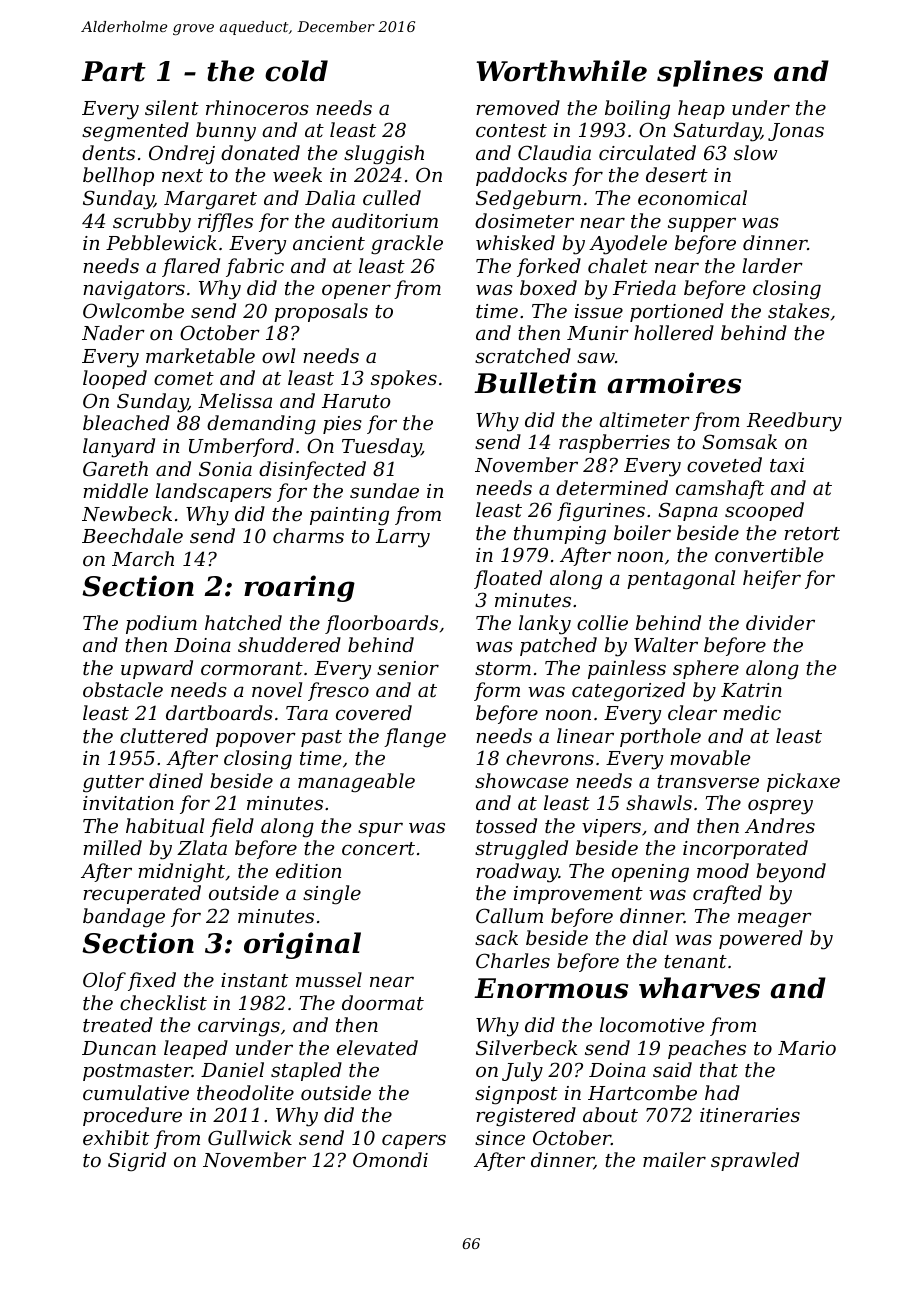 This page has height=1311, width=924. I want to click on splines, so click(710, 73).
